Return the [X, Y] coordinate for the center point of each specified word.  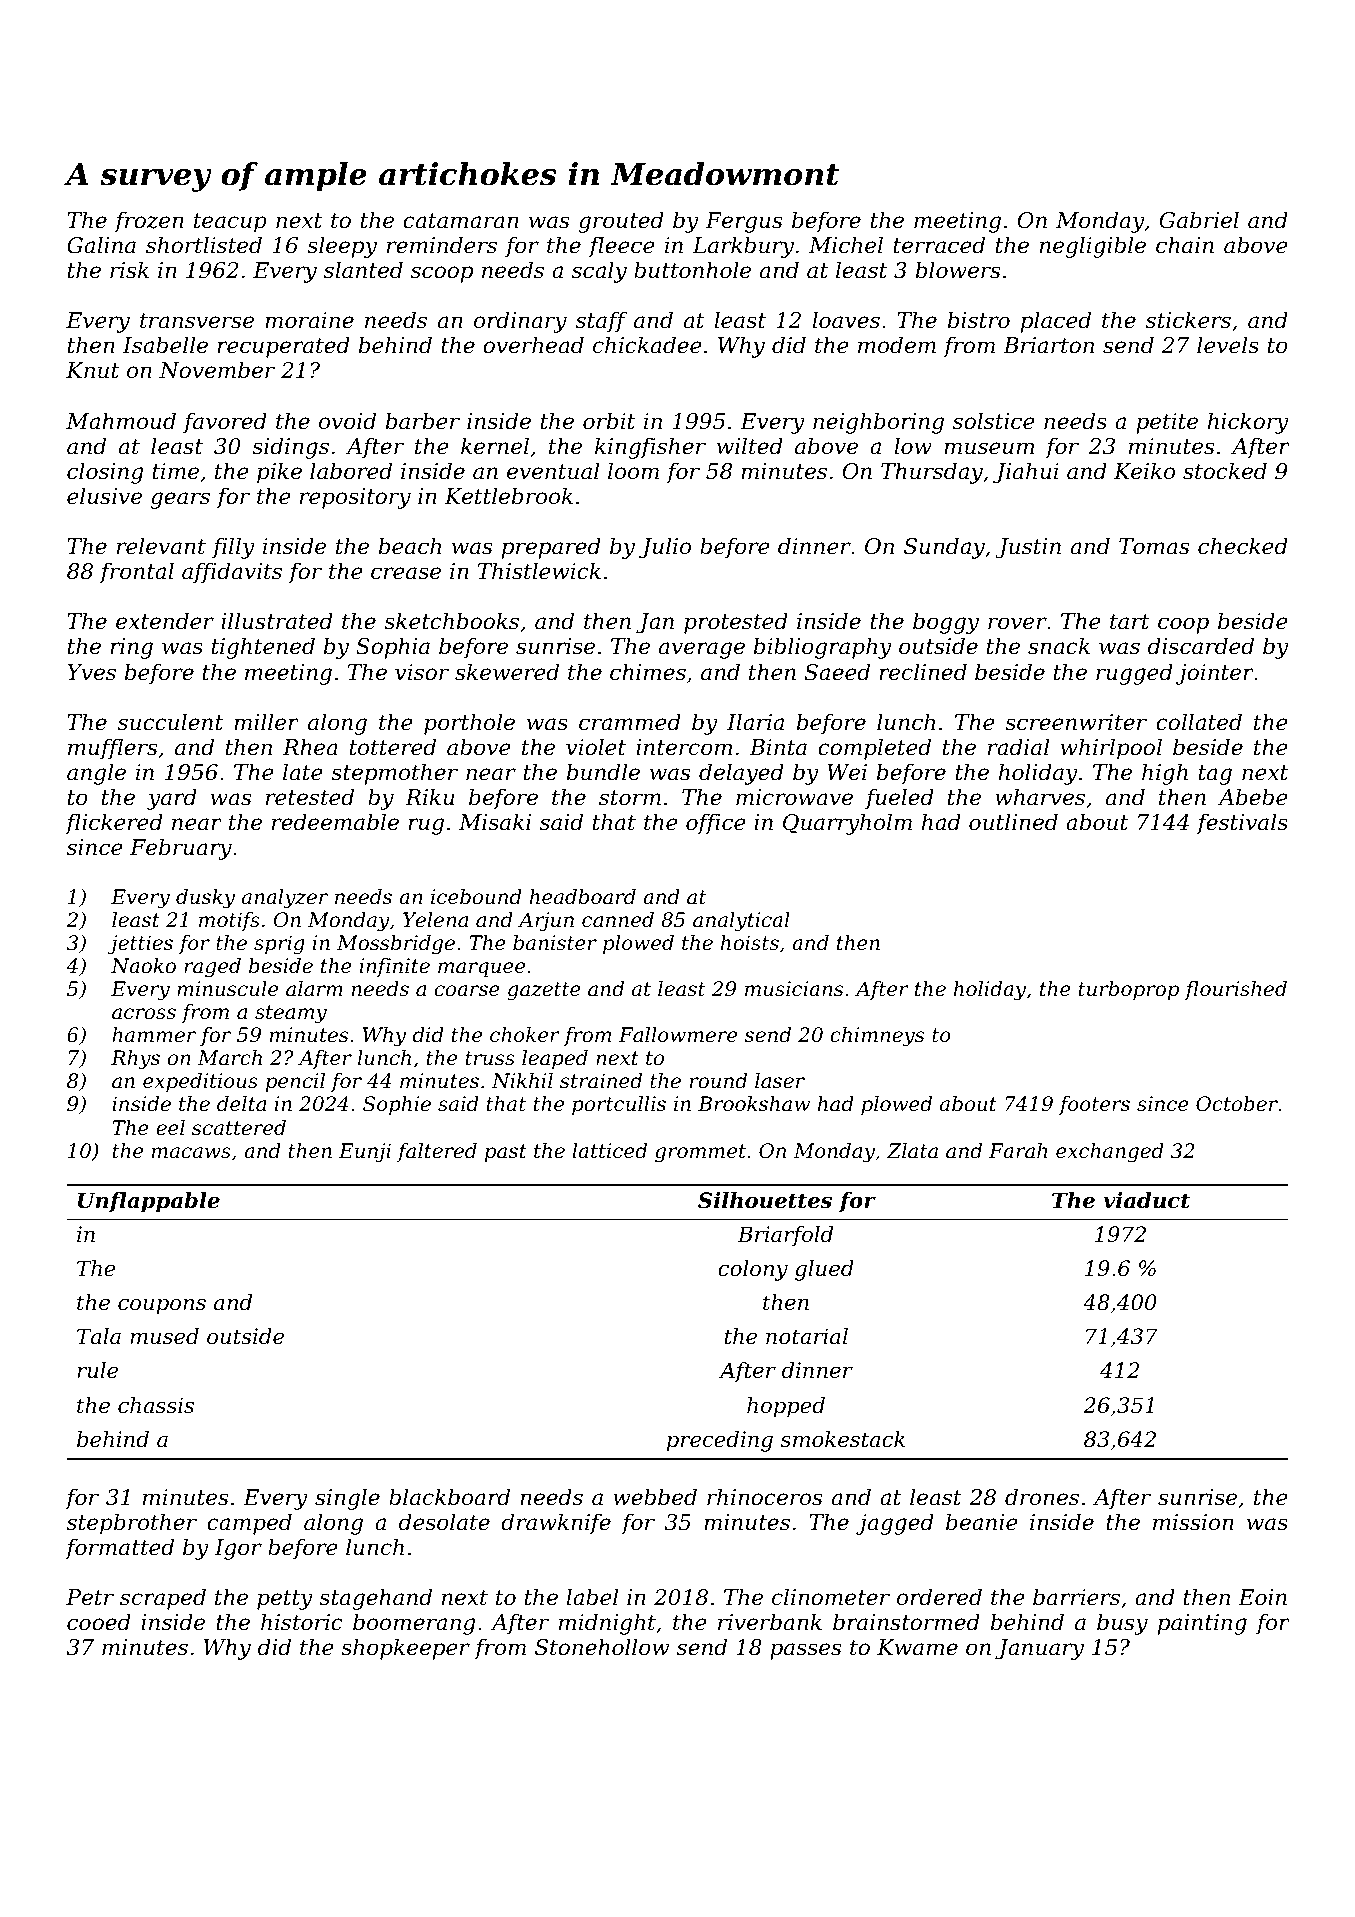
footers [1094, 1105]
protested [736, 623]
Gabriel [1199, 220]
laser [780, 1081]
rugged [1134, 674]
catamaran [461, 221]
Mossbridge [396, 945]
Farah [1018, 1151]
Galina [101, 245]
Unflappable [149, 1202]
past [505, 1153]
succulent [170, 722]
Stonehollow [602, 1647]
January [1039, 1649]
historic [302, 1622]
